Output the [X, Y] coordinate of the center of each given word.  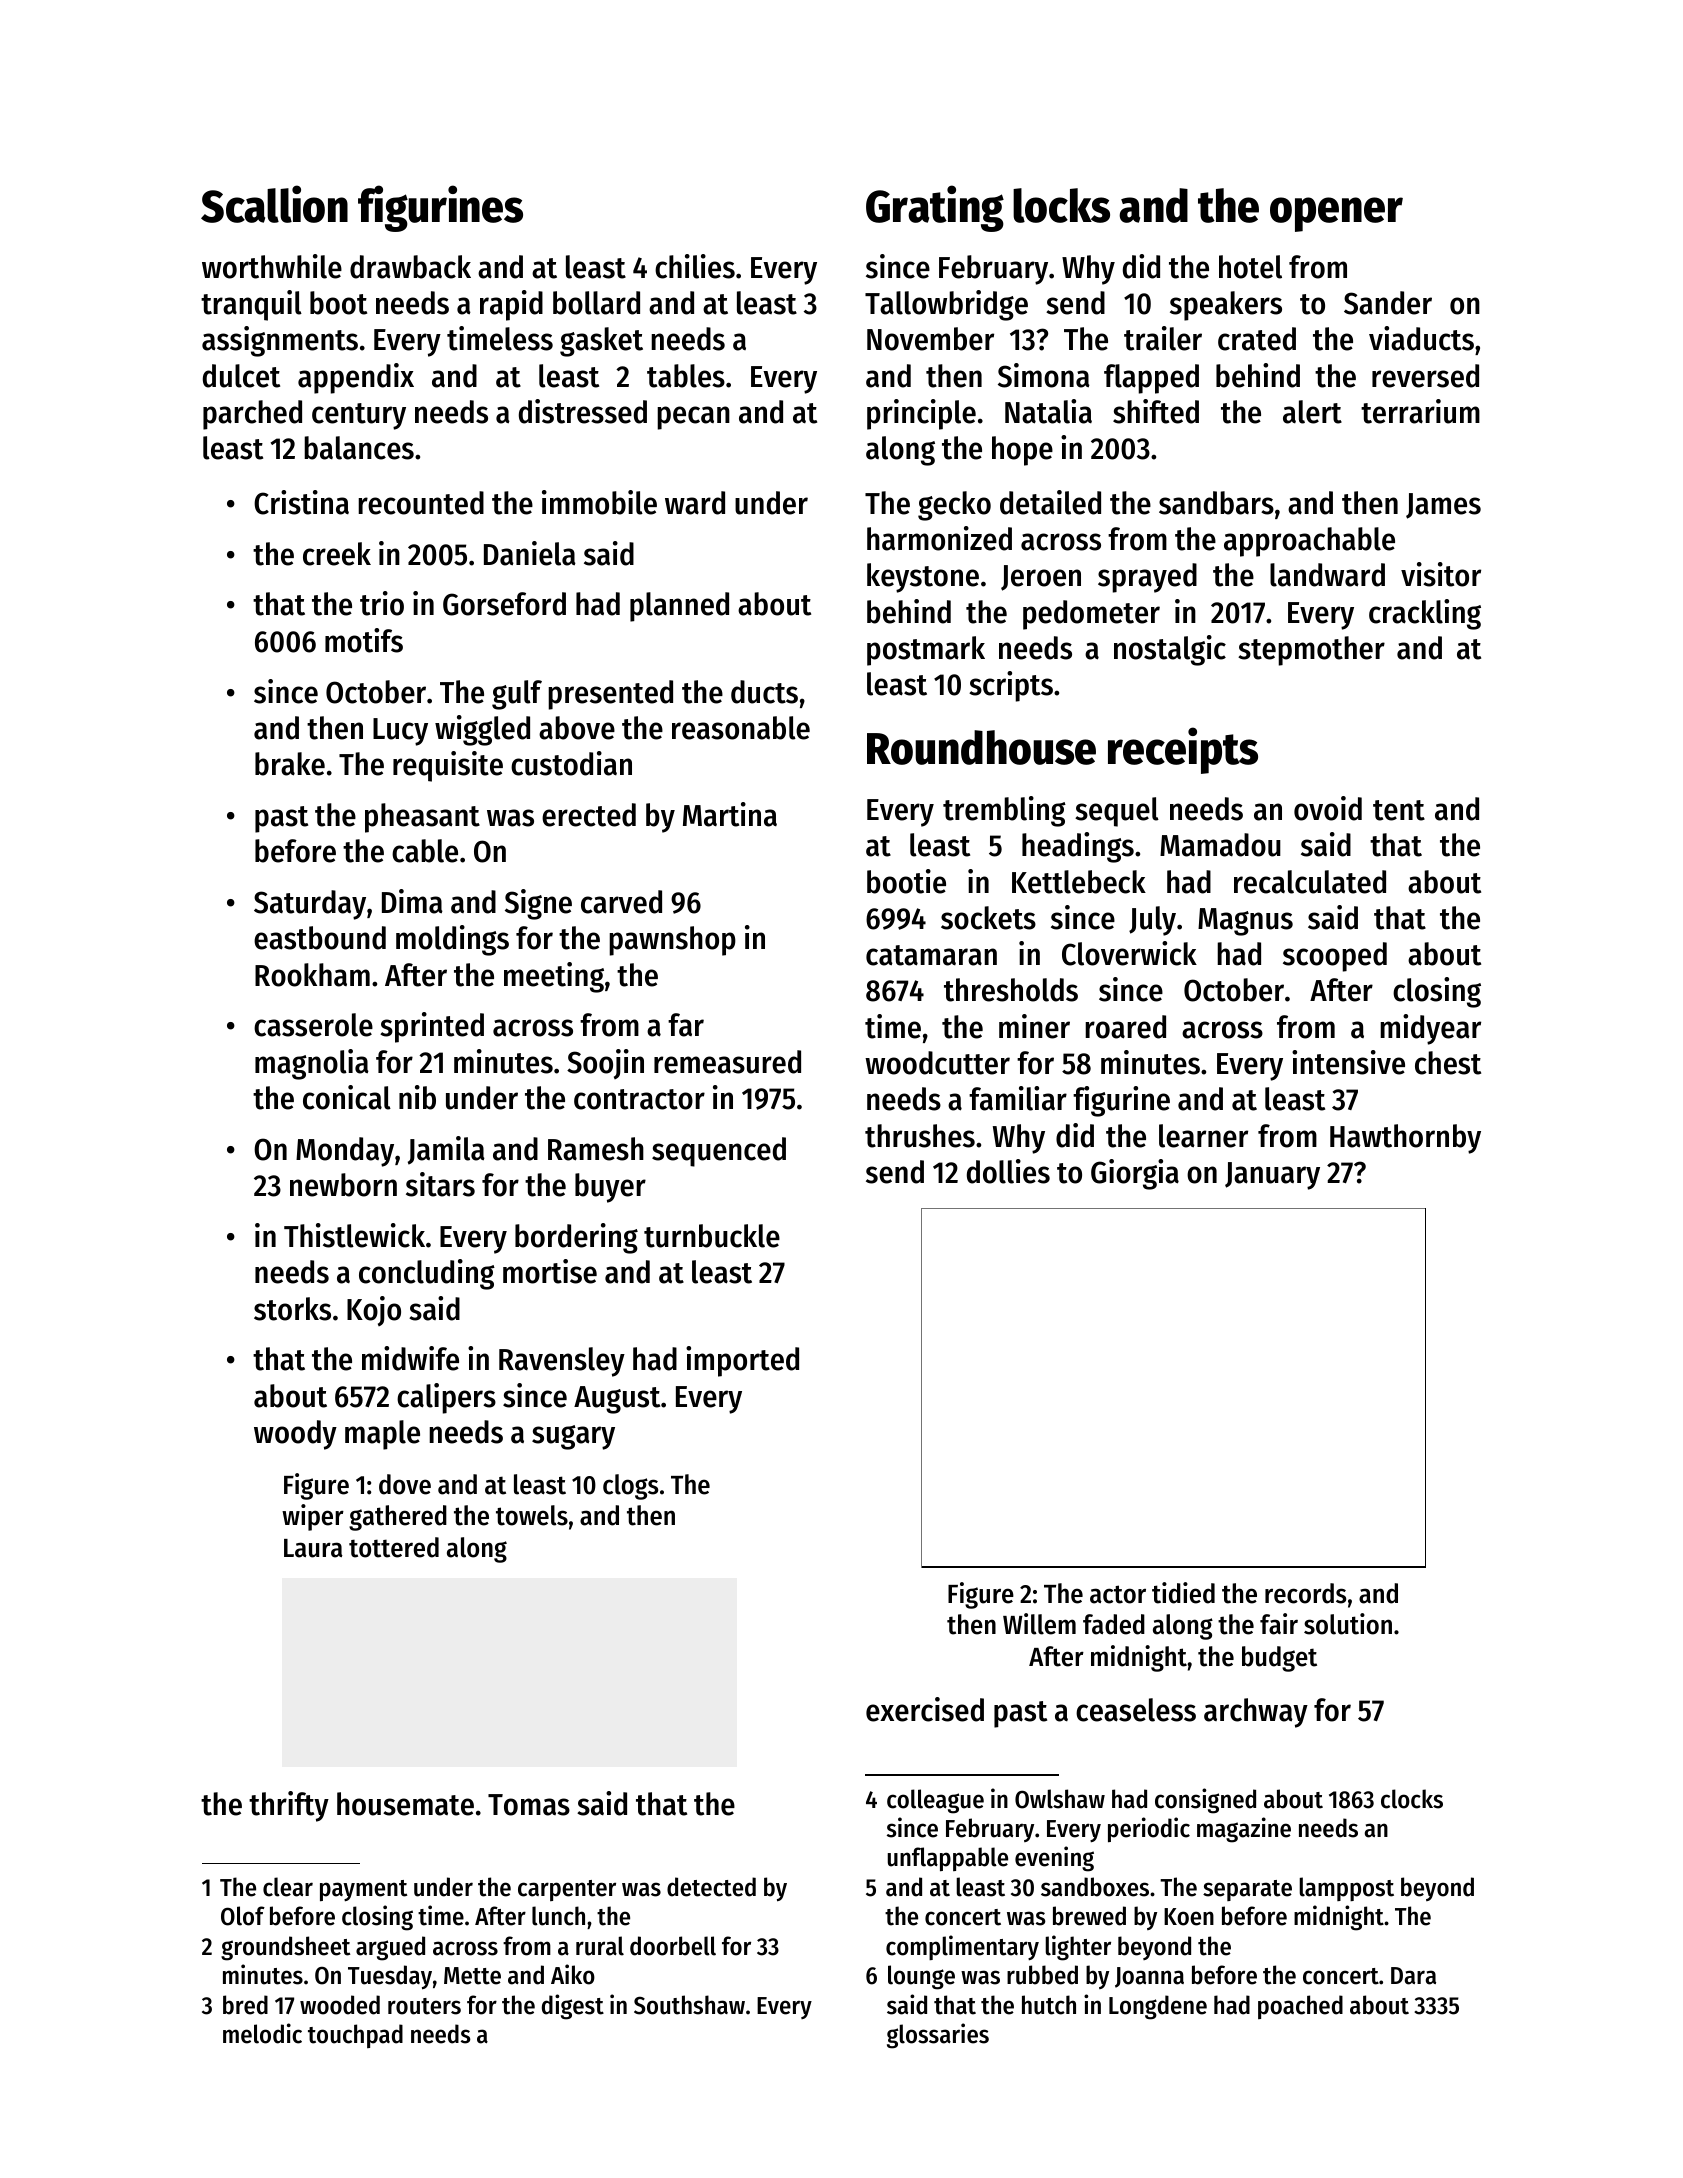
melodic [262, 2033]
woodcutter [937, 1063]
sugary [573, 1437]
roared [1125, 1027]
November [930, 339]
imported [742, 1361]
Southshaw [689, 2005]
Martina [730, 814]
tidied [1183, 1593]
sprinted [432, 1027]
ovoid [1328, 808]
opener [1336, 214]
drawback [410, 267]
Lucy [400, 732]
